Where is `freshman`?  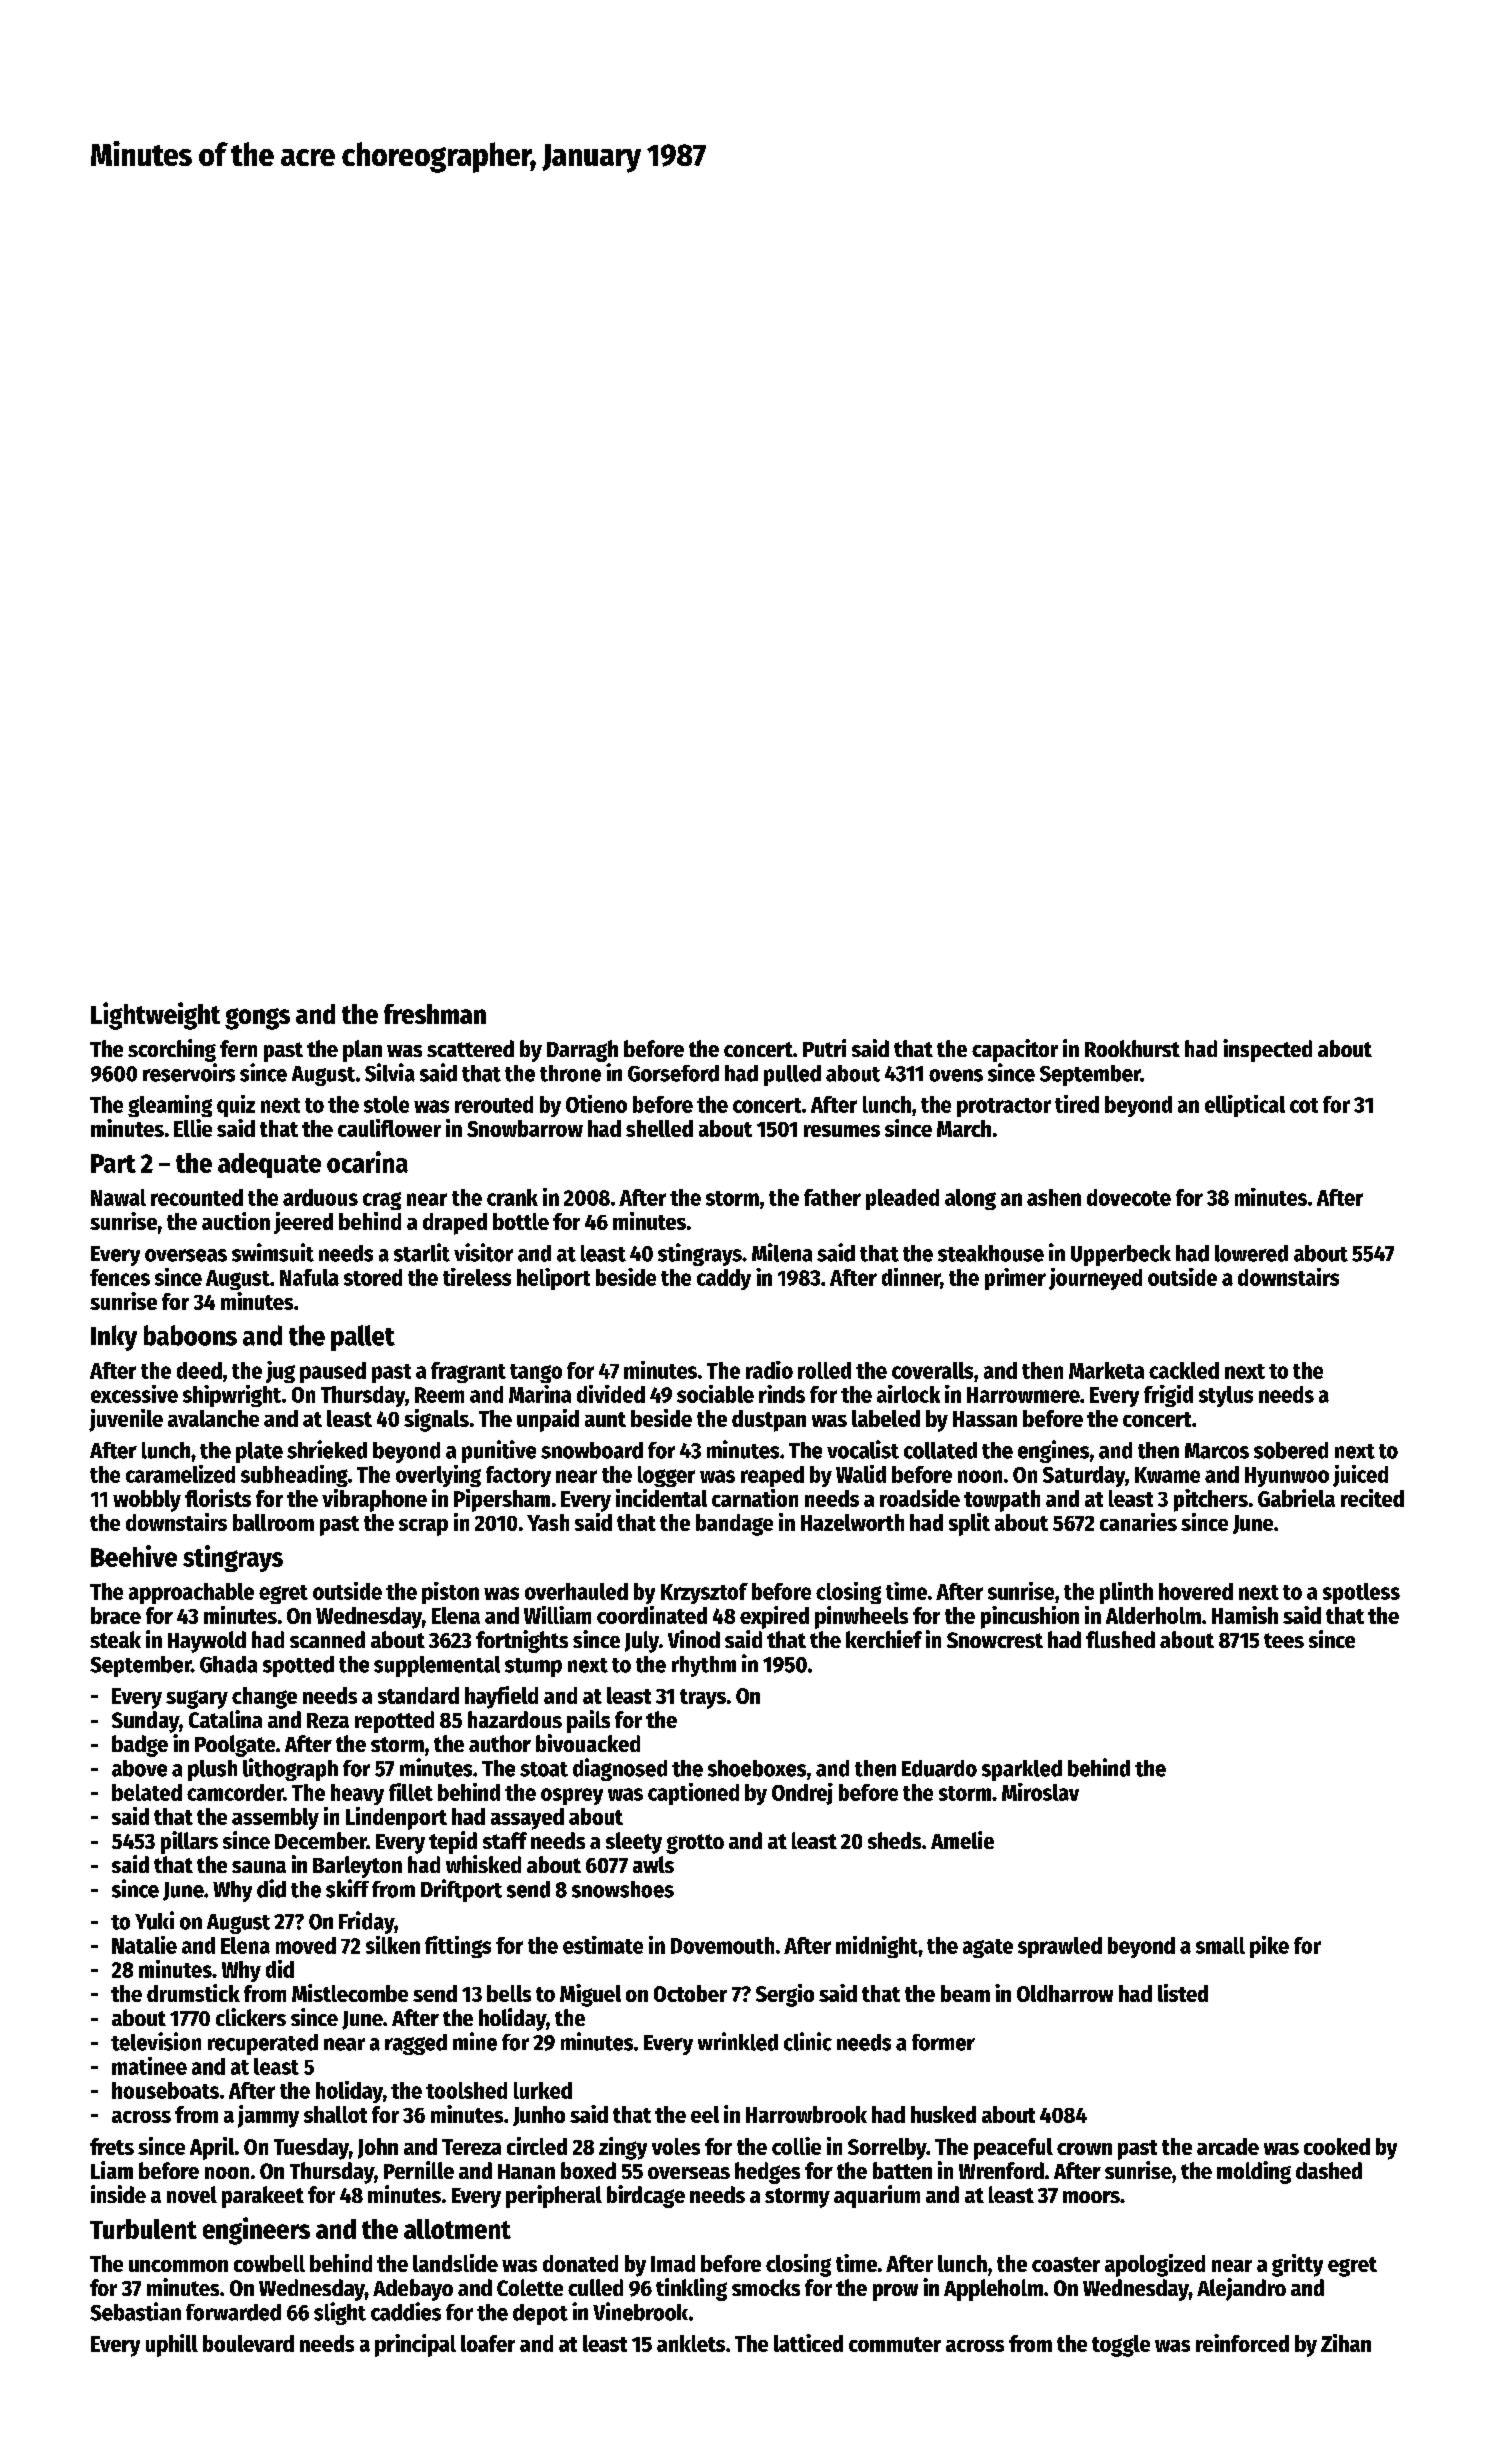 freshman is located at coordinates (435, 1014).
